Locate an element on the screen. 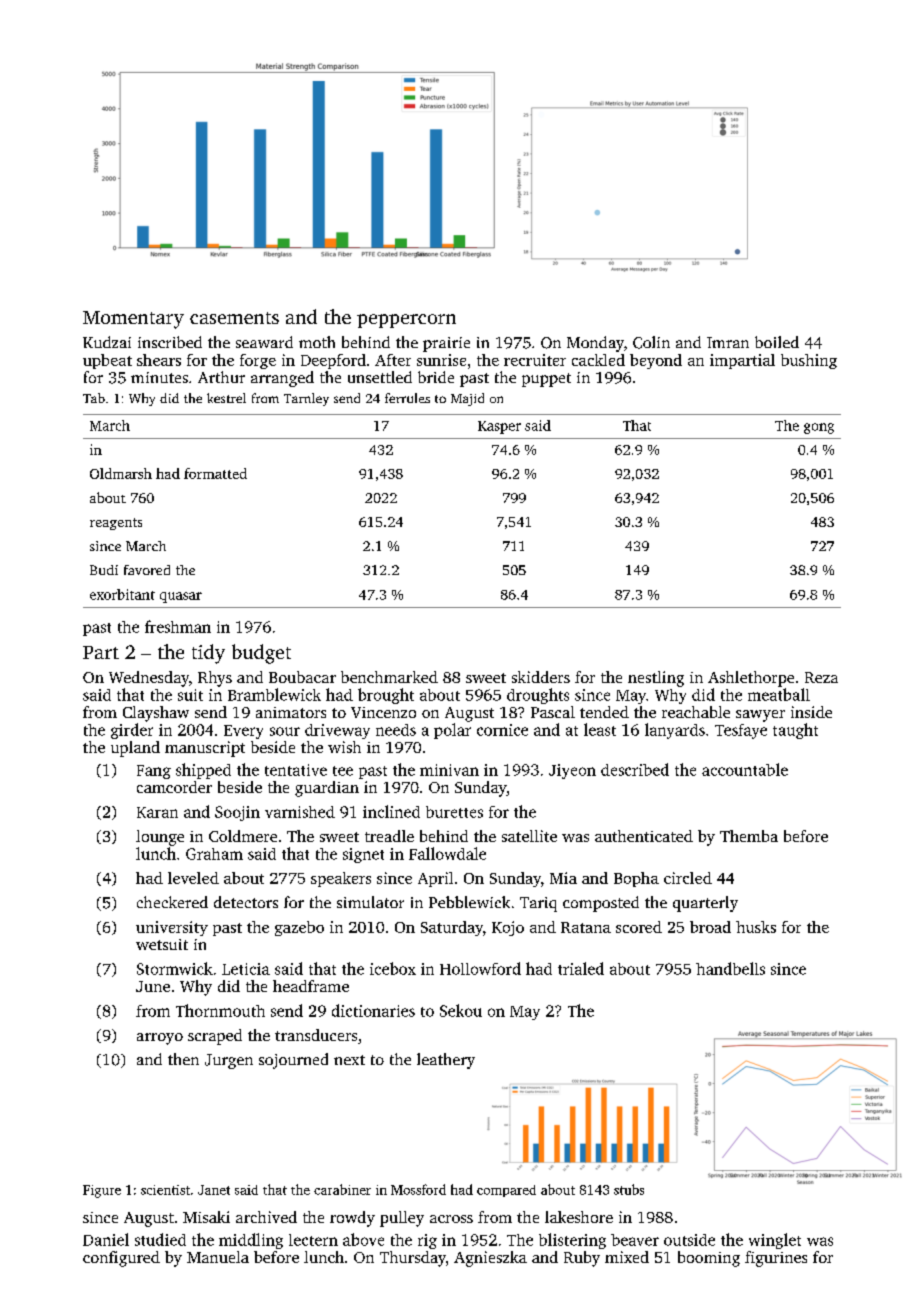  Manuela is located at coordinates (218, 1257).
